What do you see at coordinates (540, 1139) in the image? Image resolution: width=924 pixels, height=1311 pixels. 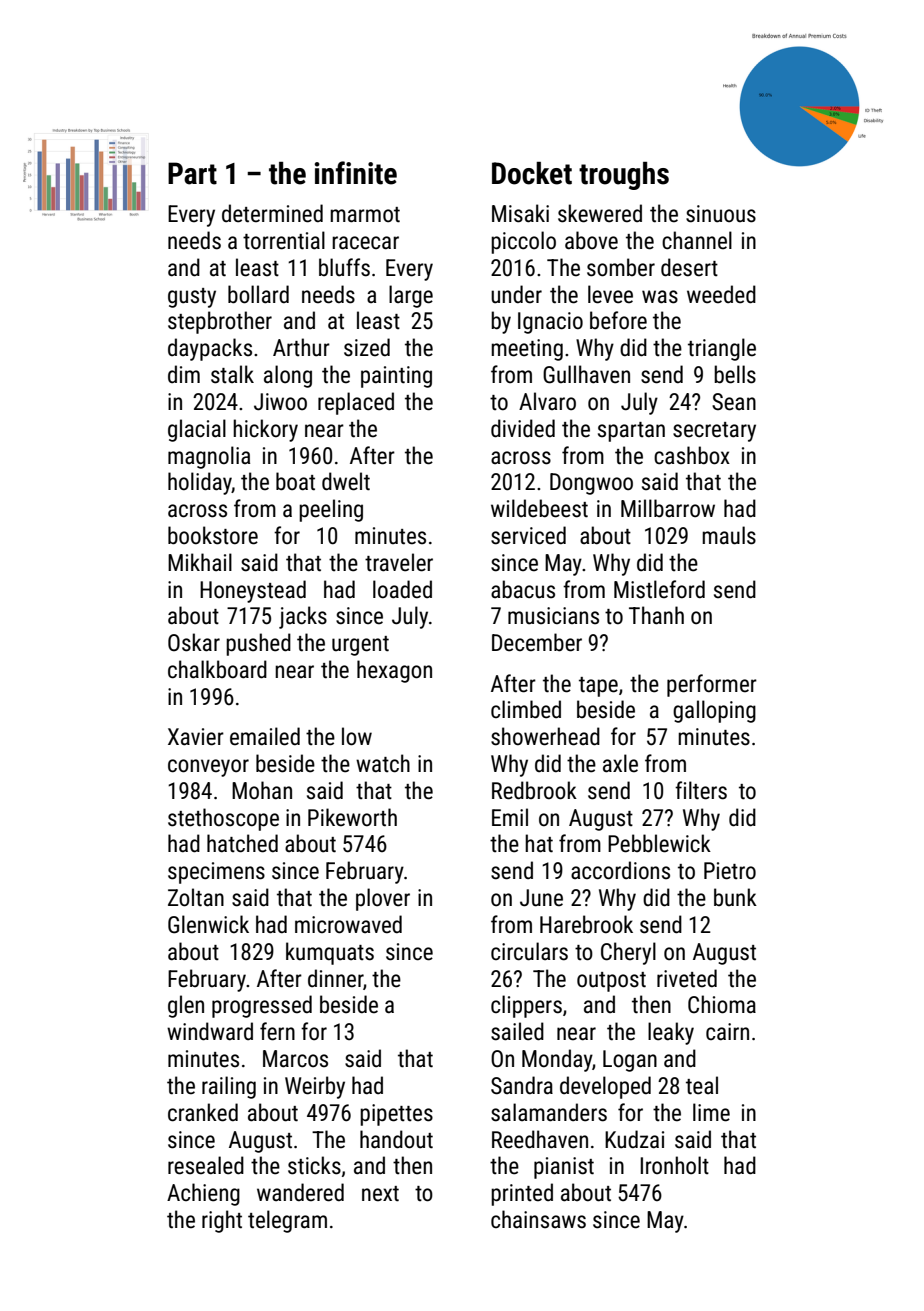 I see `Reedhaven` at bounding box center [540, 1139].
